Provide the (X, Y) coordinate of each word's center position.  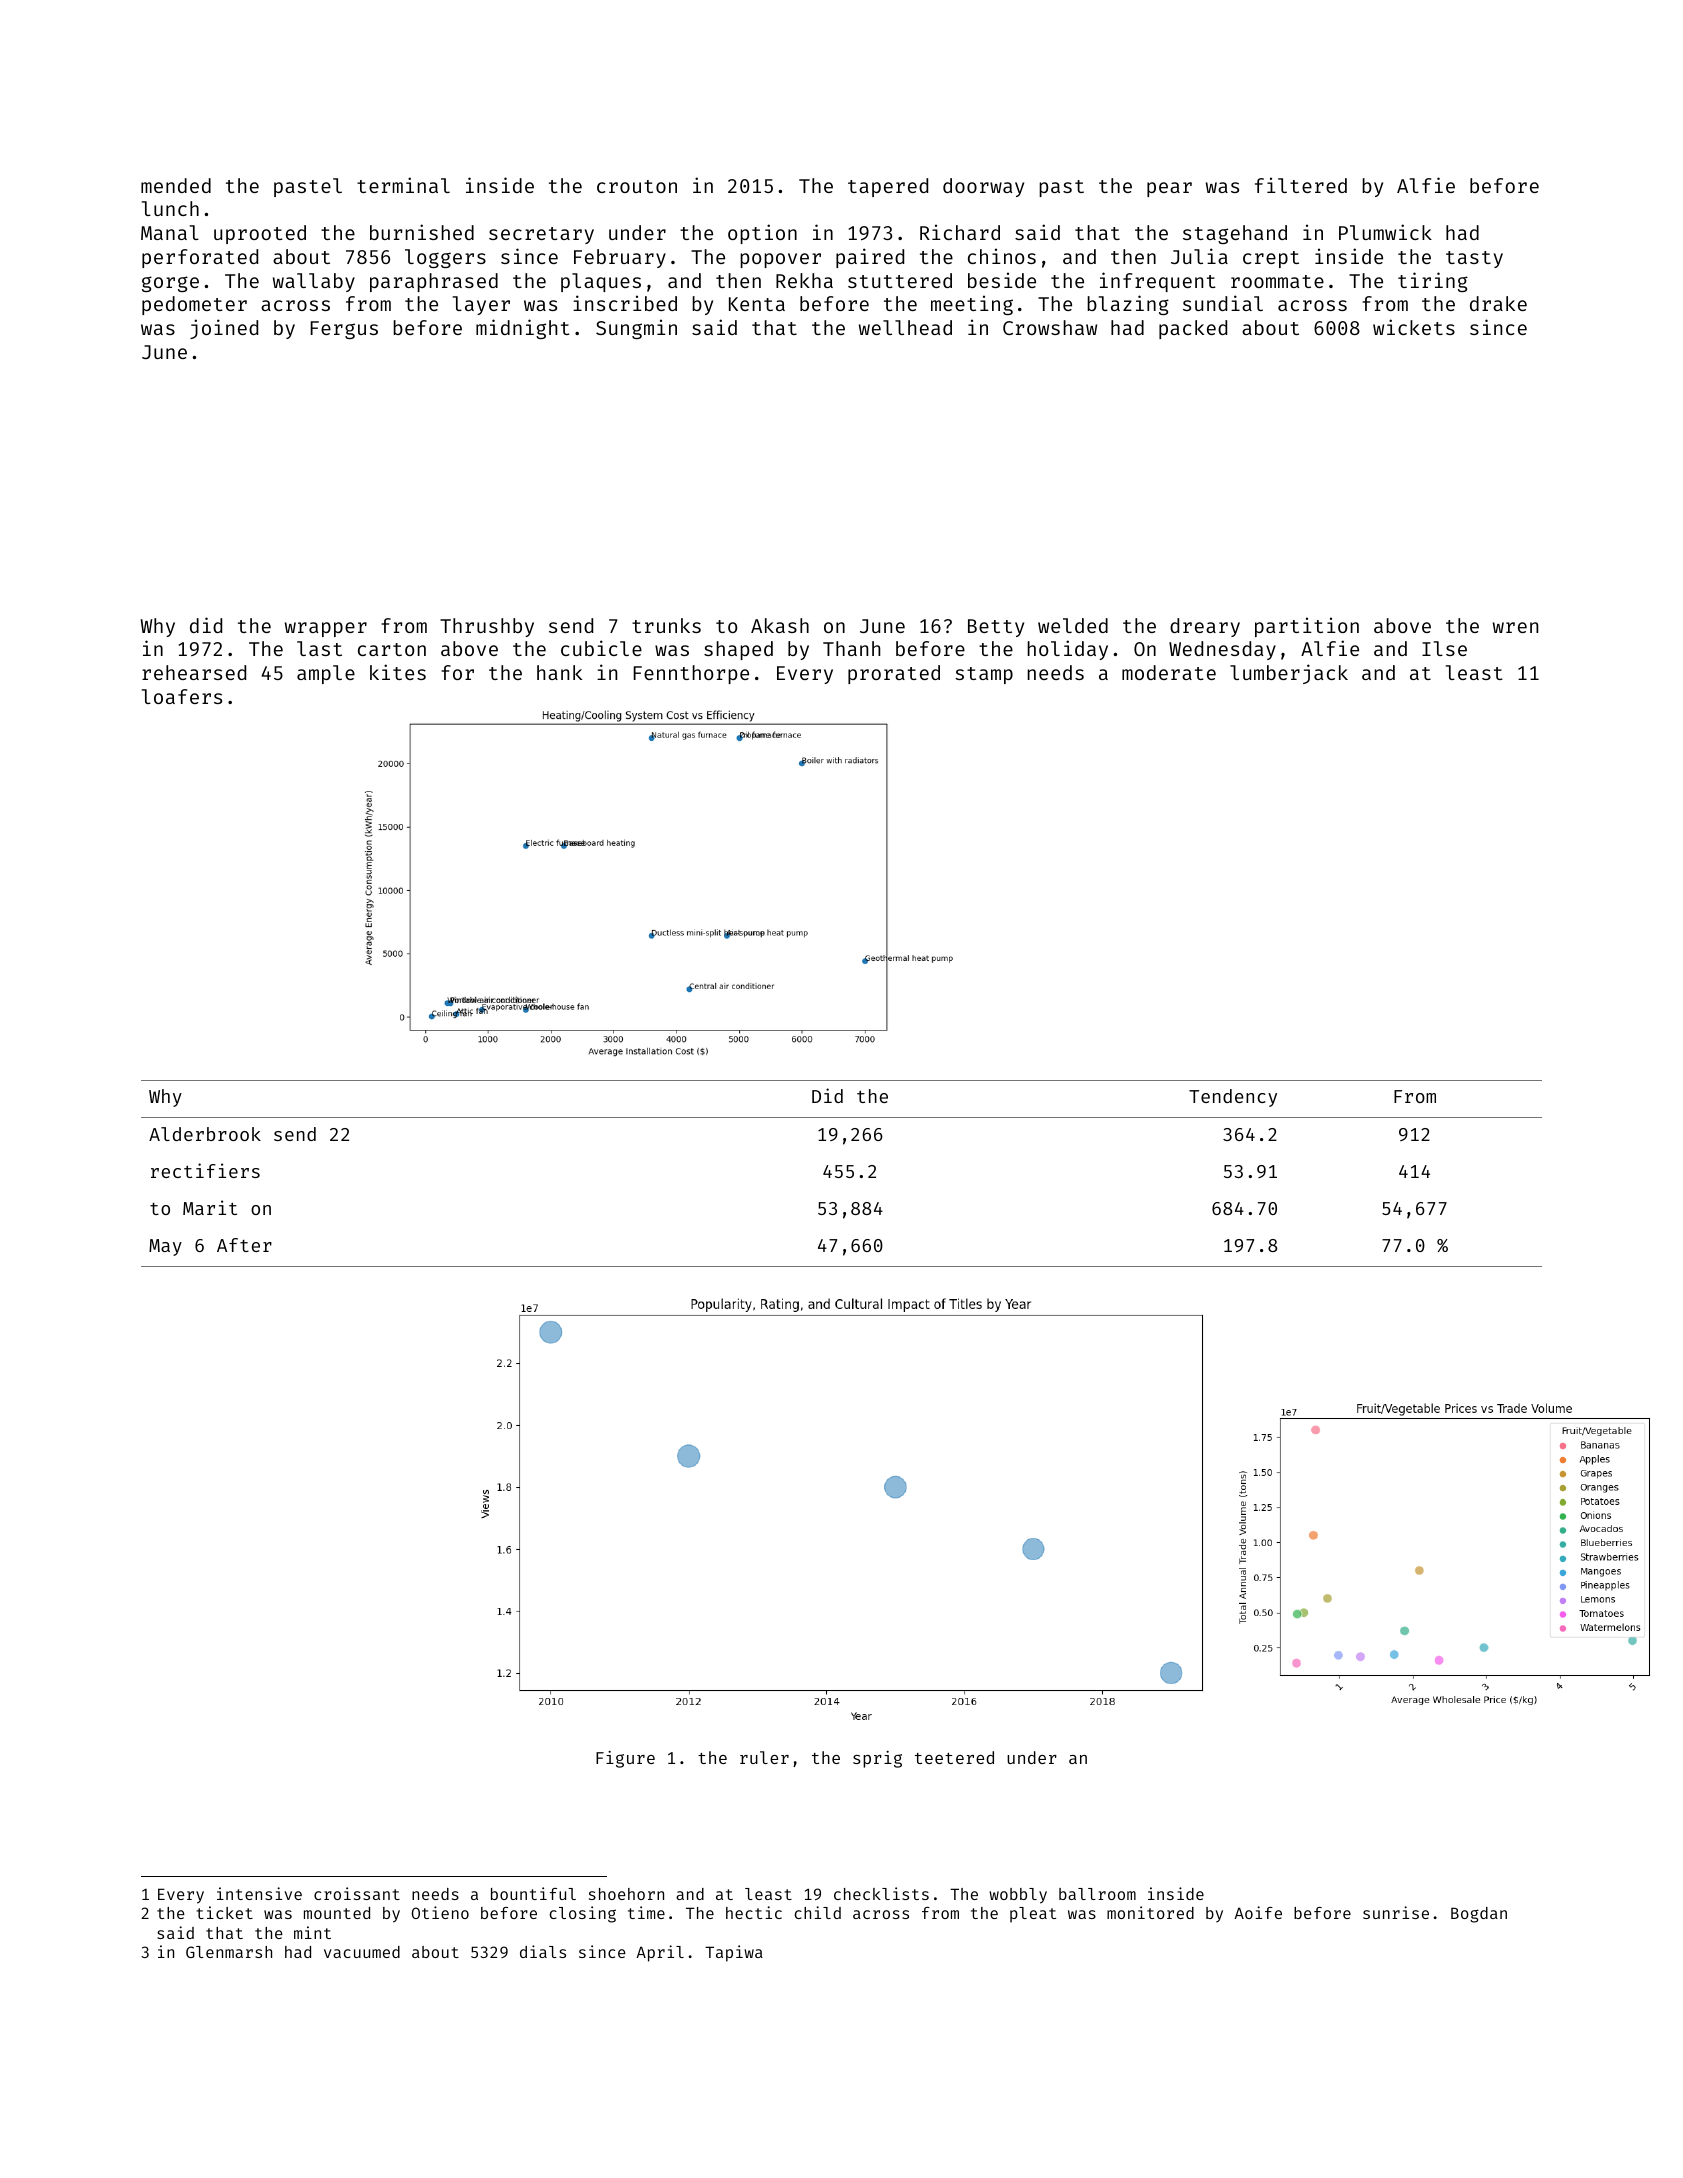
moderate (1169, 672)
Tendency (1233, 1098)
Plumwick (1385, 232)
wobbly (1018, 1896)
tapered (888, 187)
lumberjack (1289, 674)
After (244, 1245)
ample (326, 674)
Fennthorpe (691, 674)
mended (176, 185)
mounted (337, 1913)
